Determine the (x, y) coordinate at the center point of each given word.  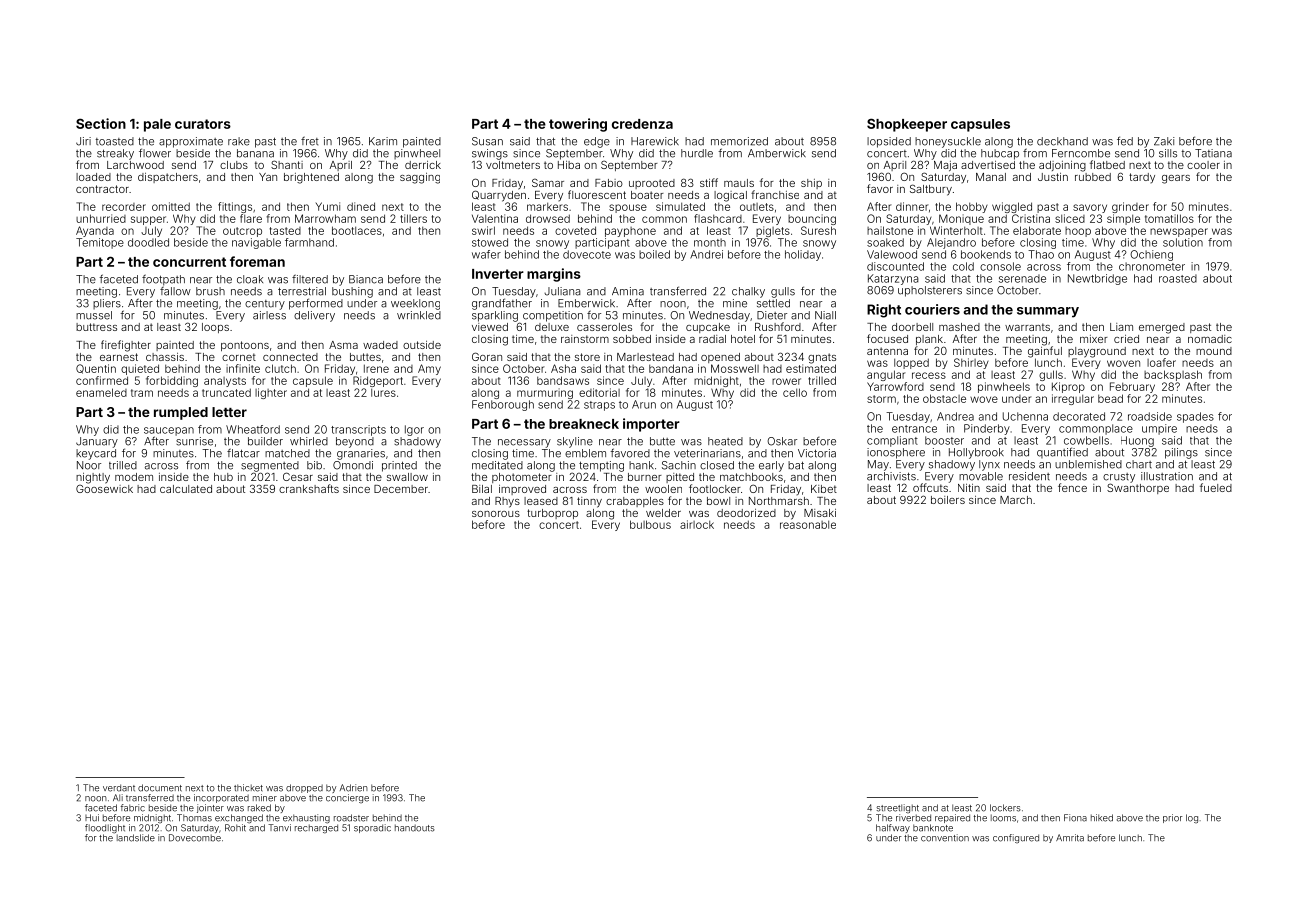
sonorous (496, 514)
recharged (316, 829)
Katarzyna (893, 279)
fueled (1216, 487)
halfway (893, 828)
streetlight (898, 808)
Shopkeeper (907, 125)
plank (929, 340)
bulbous (650, 524)
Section (101, 123)
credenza (642, 124)
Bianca (366, 279)
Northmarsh (779, 501)
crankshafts (309, 488)
